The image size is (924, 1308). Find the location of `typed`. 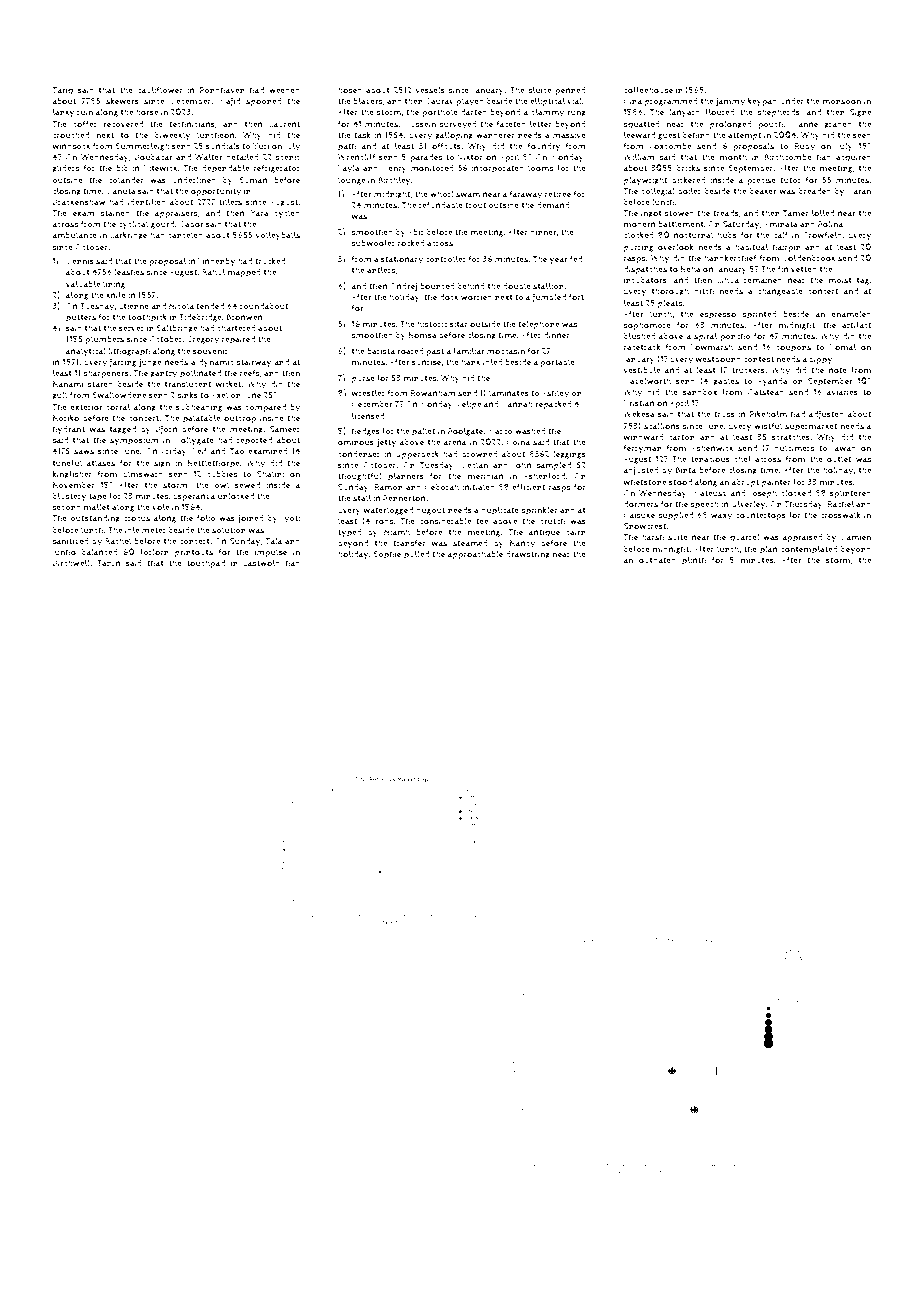

typed is located at coordinates (350, 533).
